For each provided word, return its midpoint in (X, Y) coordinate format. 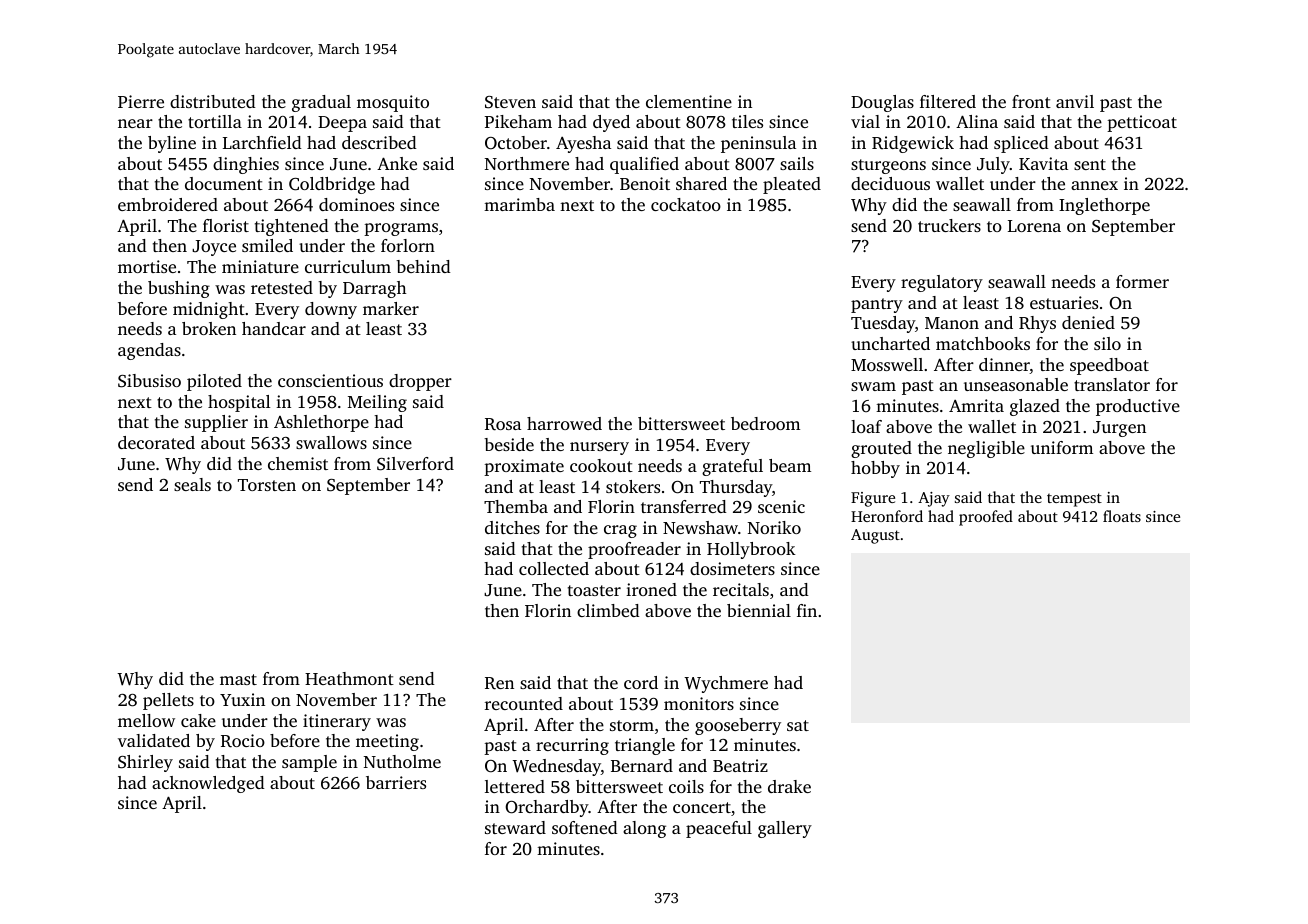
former (1142, 281)
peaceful (719, 829)
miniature (260, 266)
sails (797, 163)
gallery (785, 829)
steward (515, 827)
